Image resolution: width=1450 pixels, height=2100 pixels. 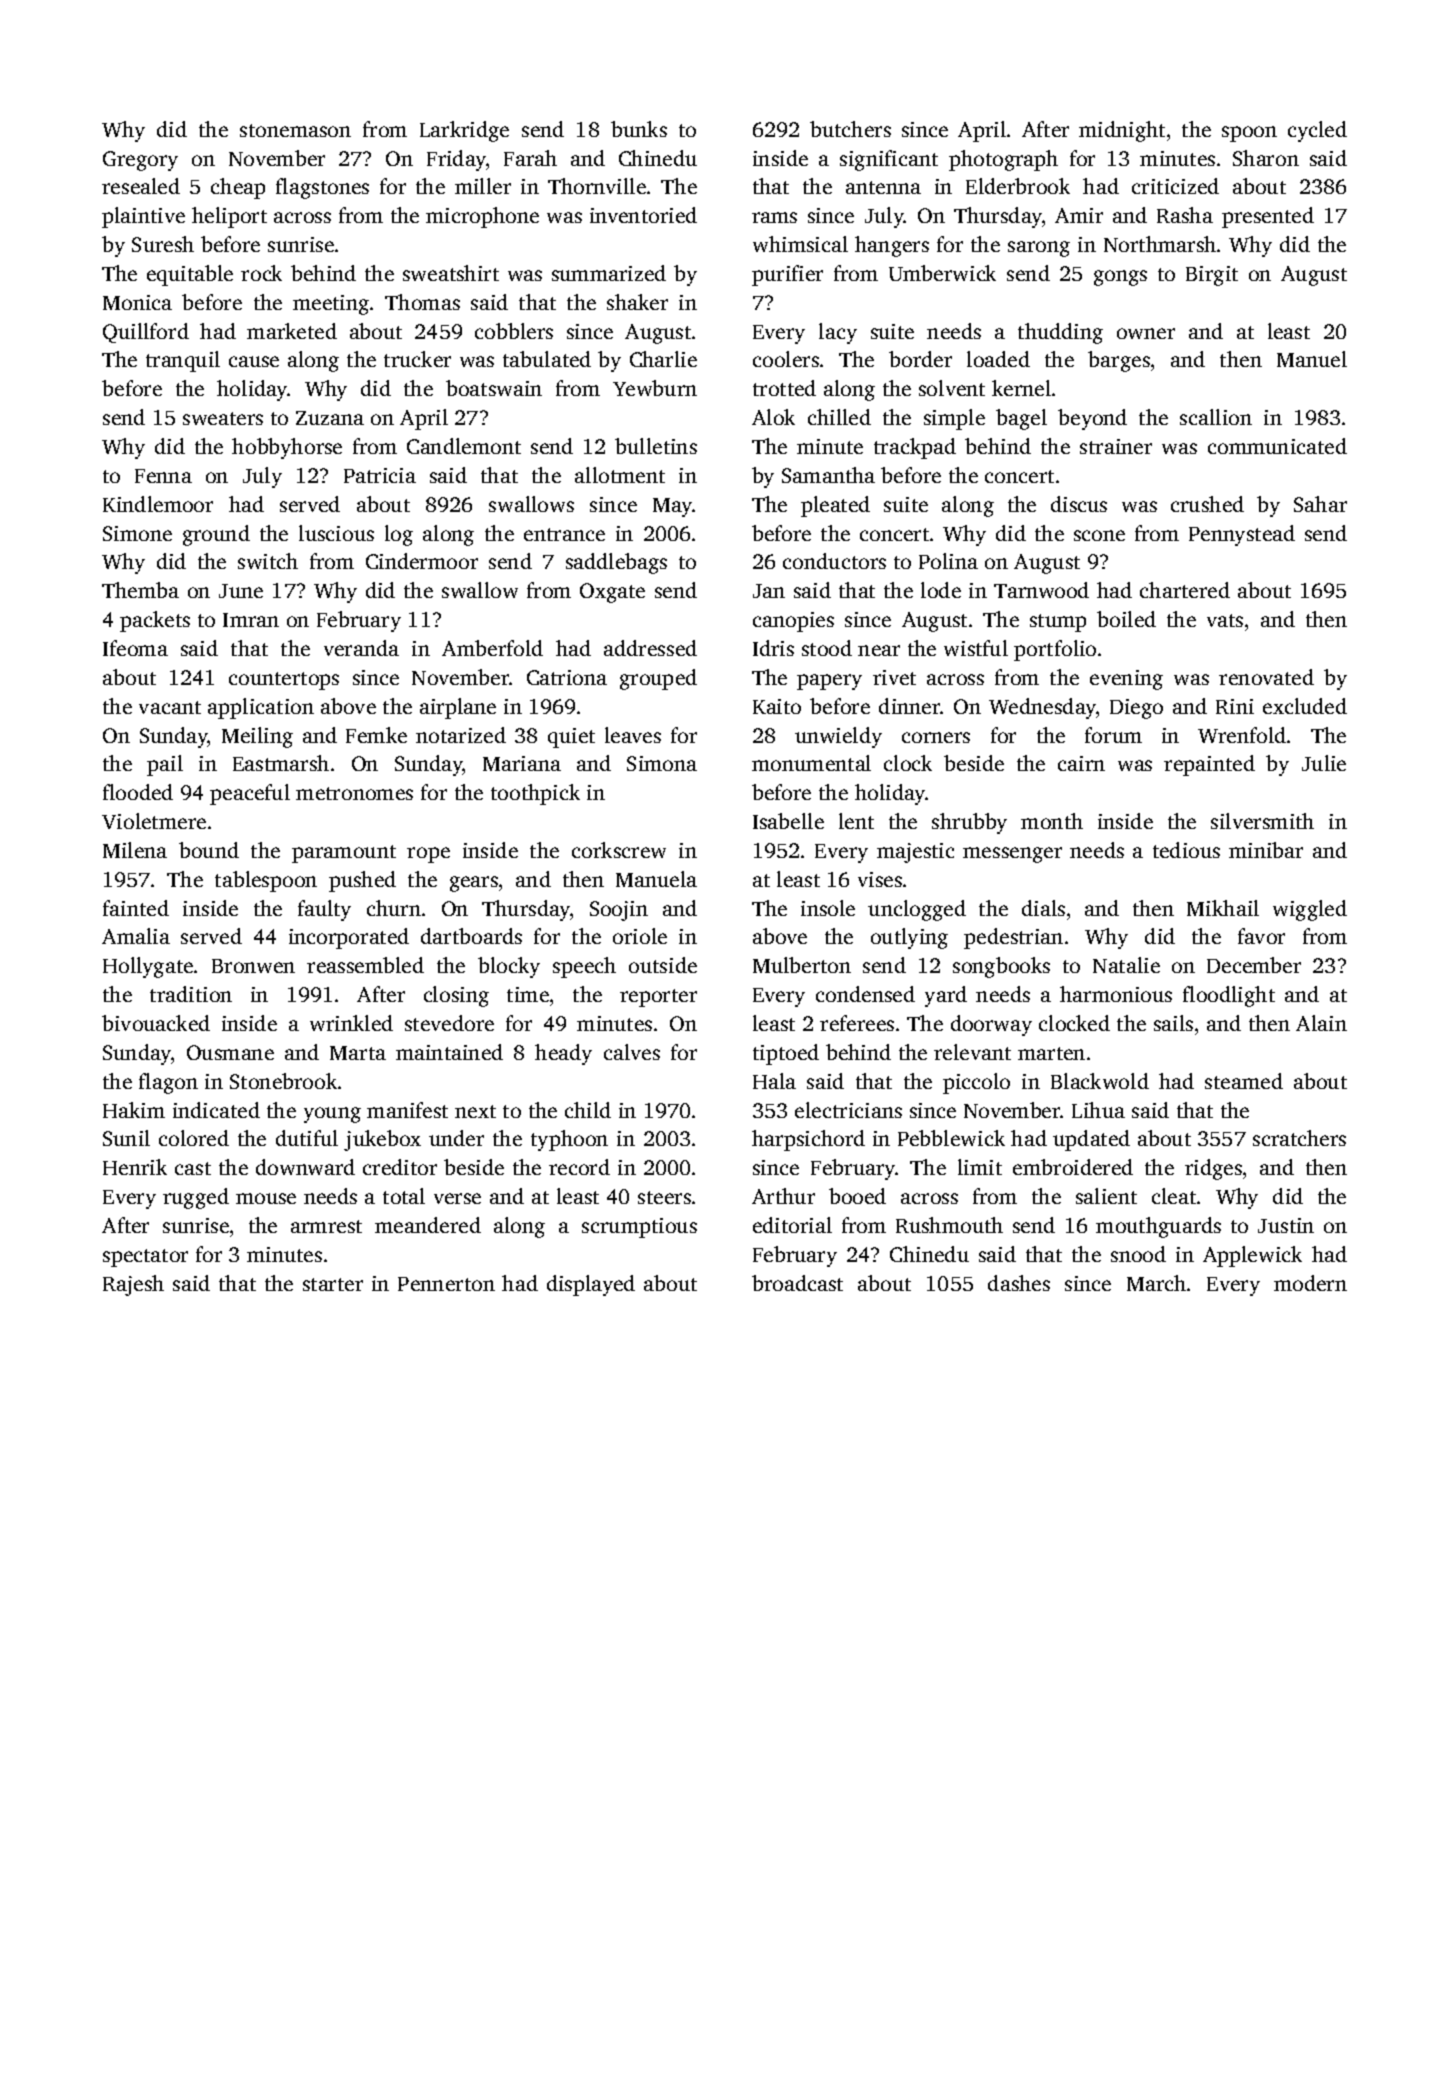 I want to click on Gregory, so click(x=140, y=161).
